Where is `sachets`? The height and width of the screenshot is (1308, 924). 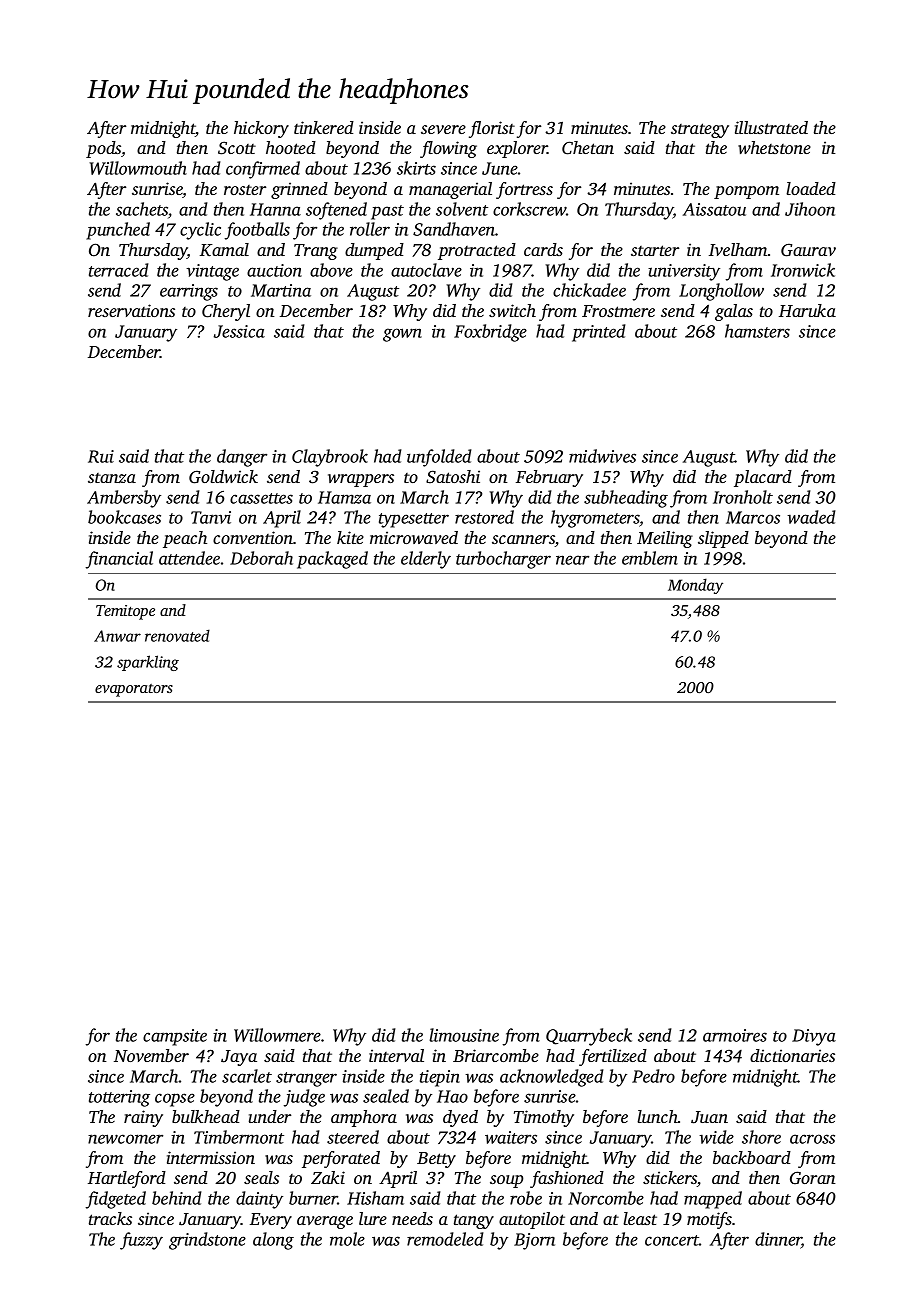
sachets is located at coordinates (142, 209).
